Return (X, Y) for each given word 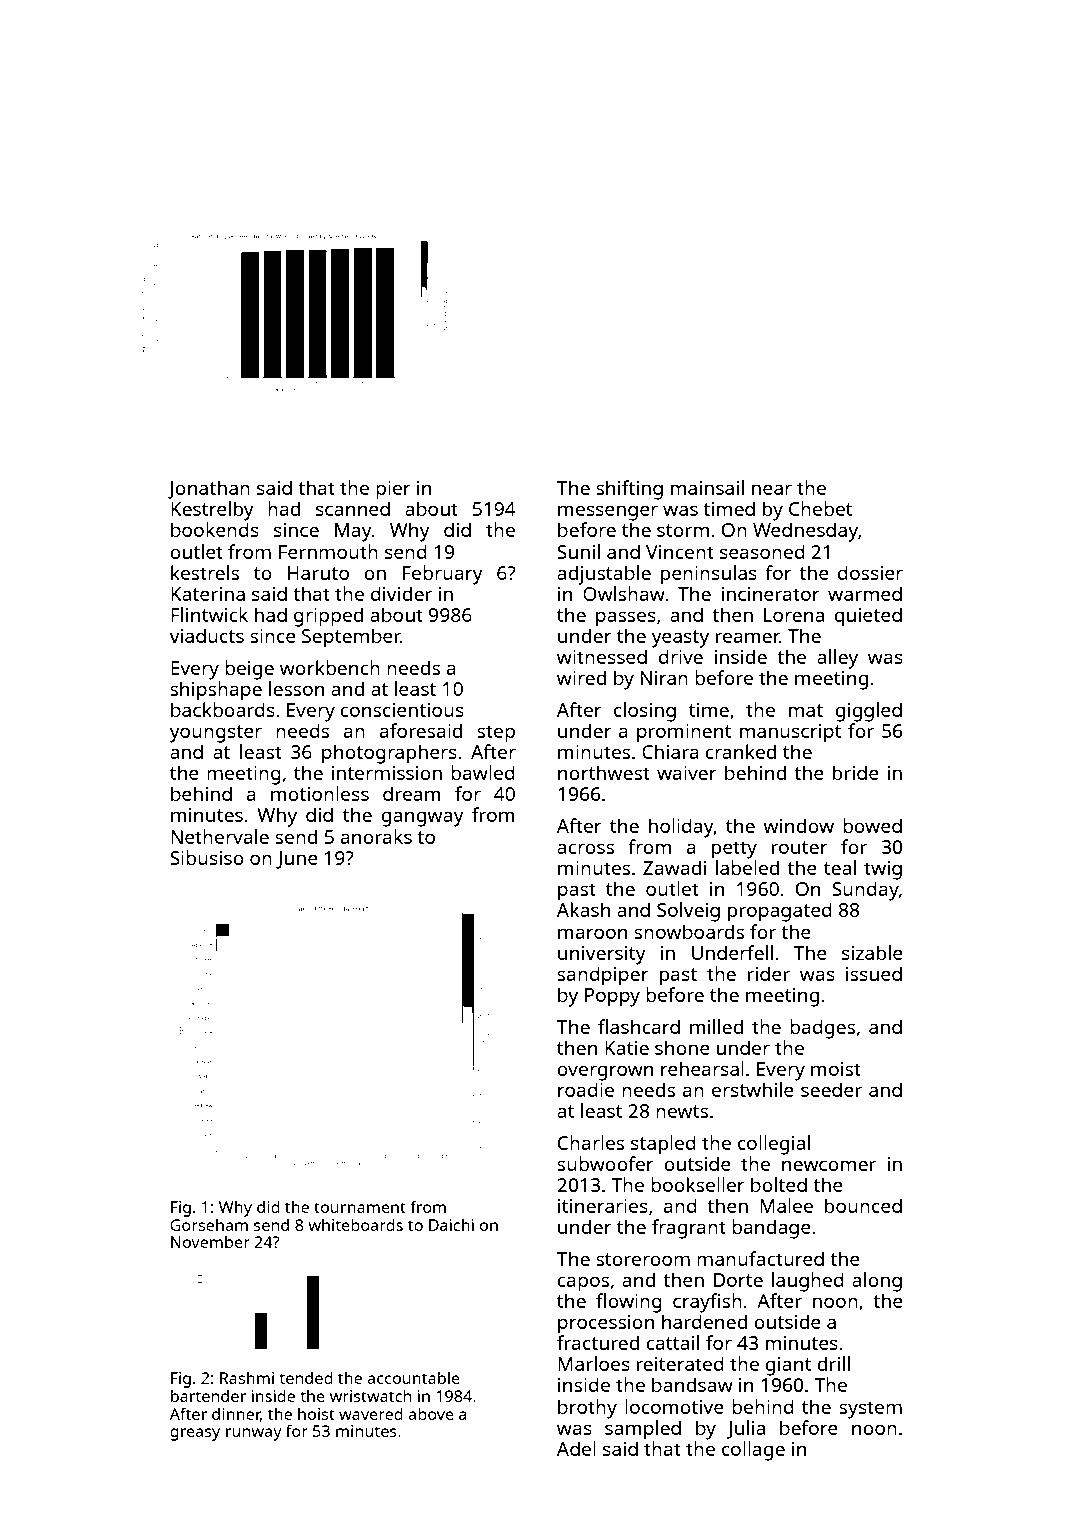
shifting (629, 490)
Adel (576, 1448)
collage (753, 1451)
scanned (353, 508)
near (772, 489)
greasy (195, 1434)
